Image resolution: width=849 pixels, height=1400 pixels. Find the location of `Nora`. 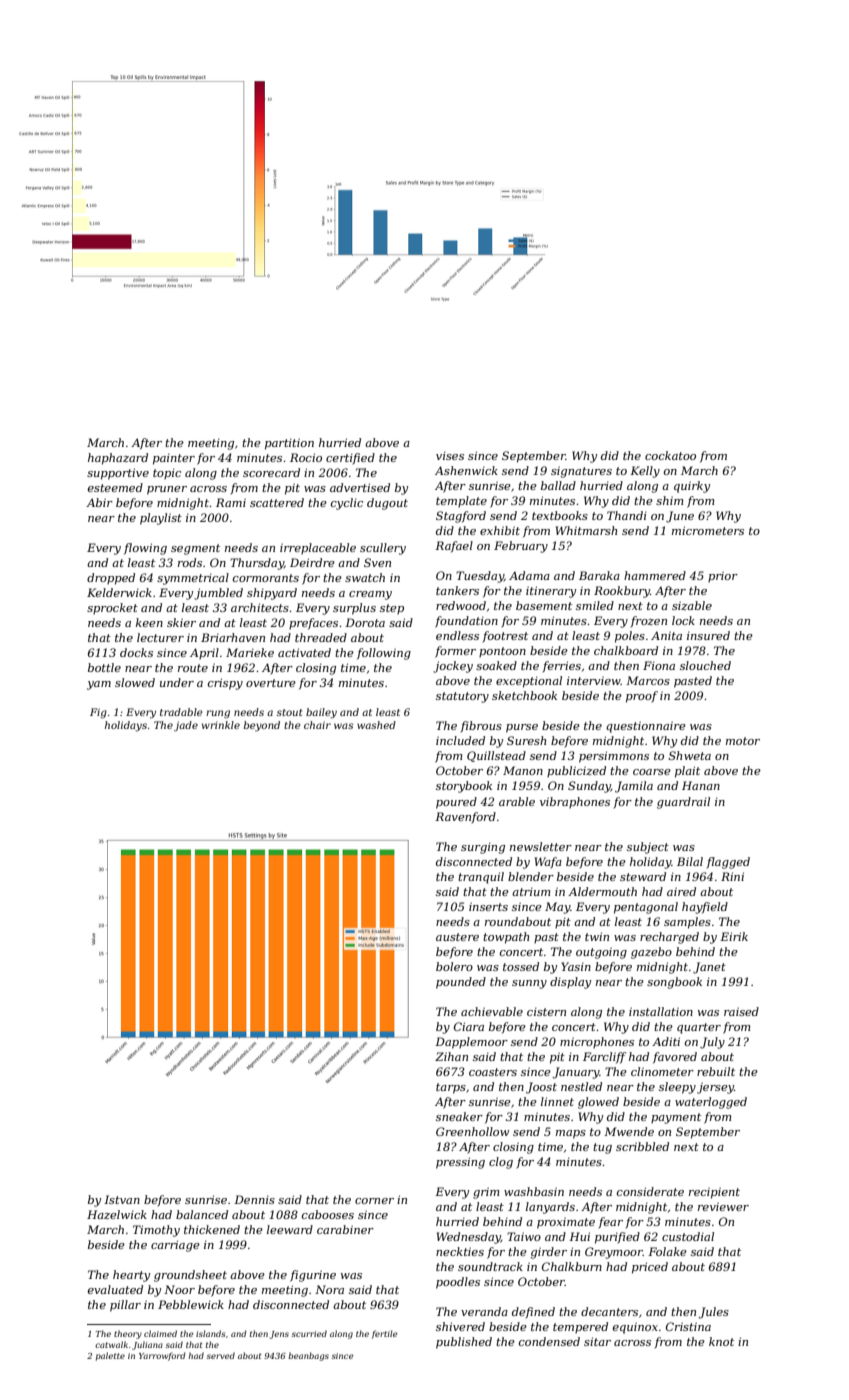

Nora is located at coordinates (329, 1289).
